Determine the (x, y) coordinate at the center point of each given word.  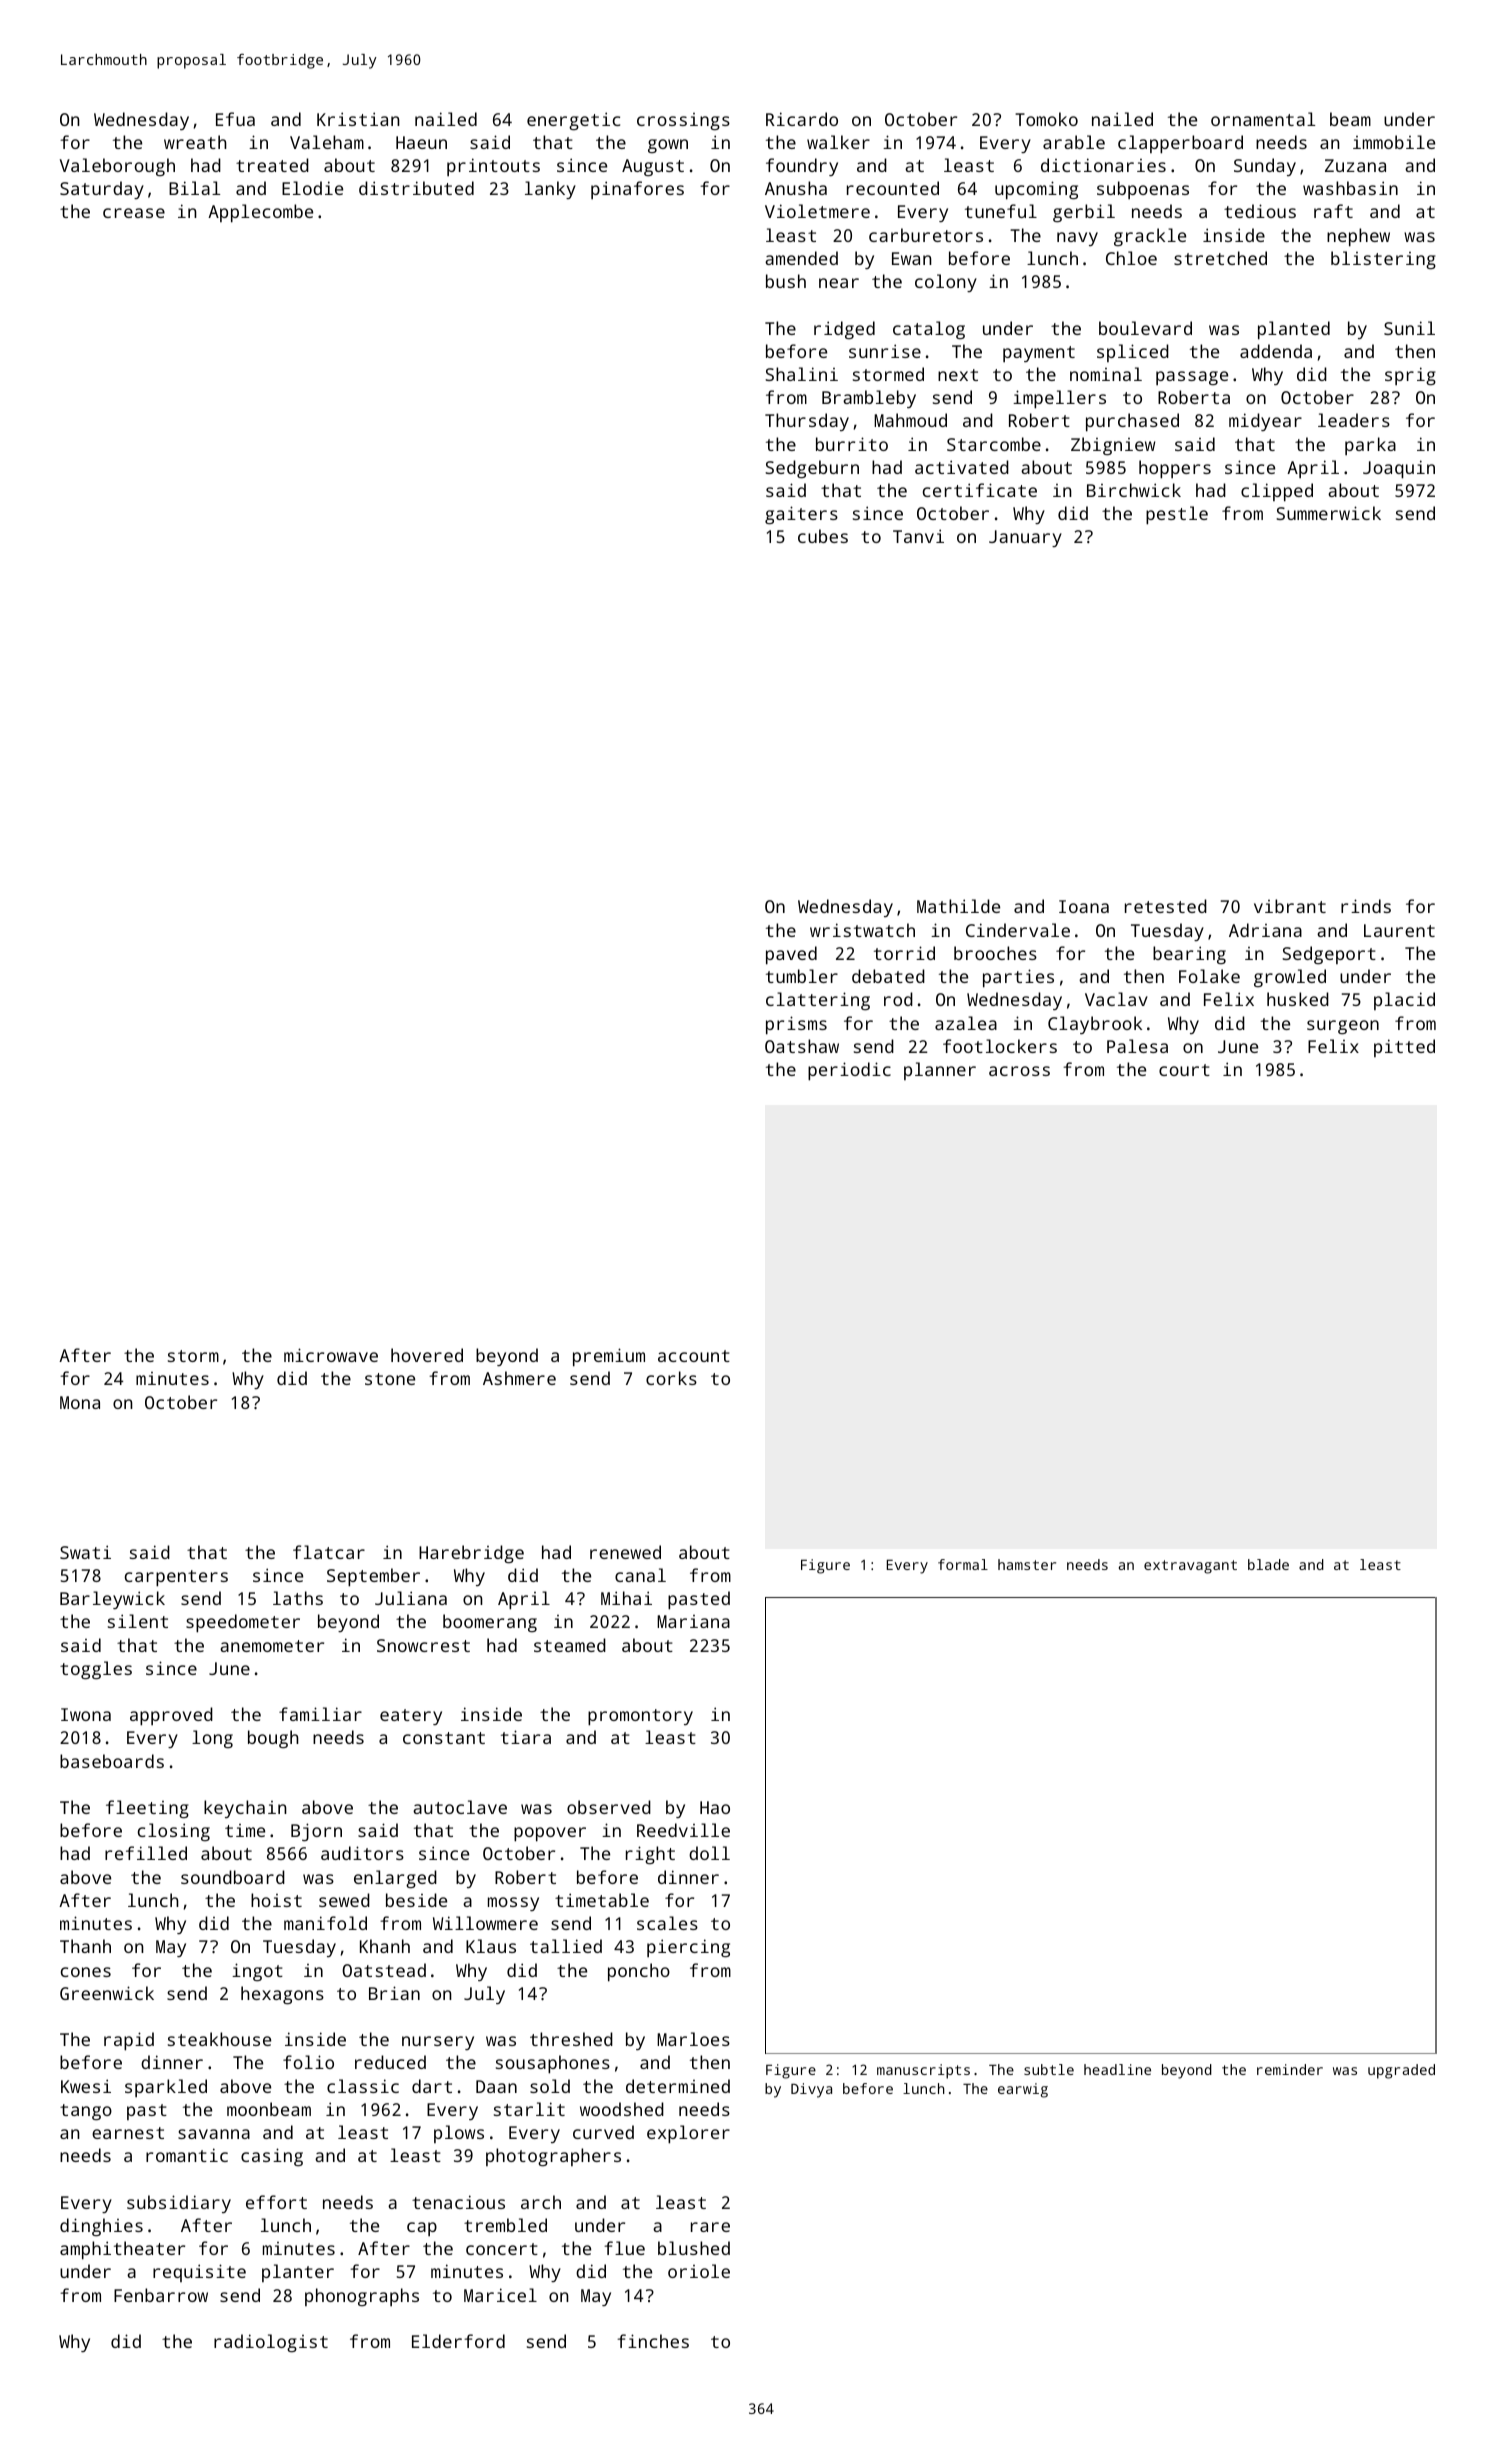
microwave (331, 1355)
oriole (699, 2271)
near (839, 283)
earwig (1023, 2090)
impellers (1059, 399)
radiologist (271, 2343)
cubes (823, 536)
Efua (235, 119)
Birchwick (1134, 490)
